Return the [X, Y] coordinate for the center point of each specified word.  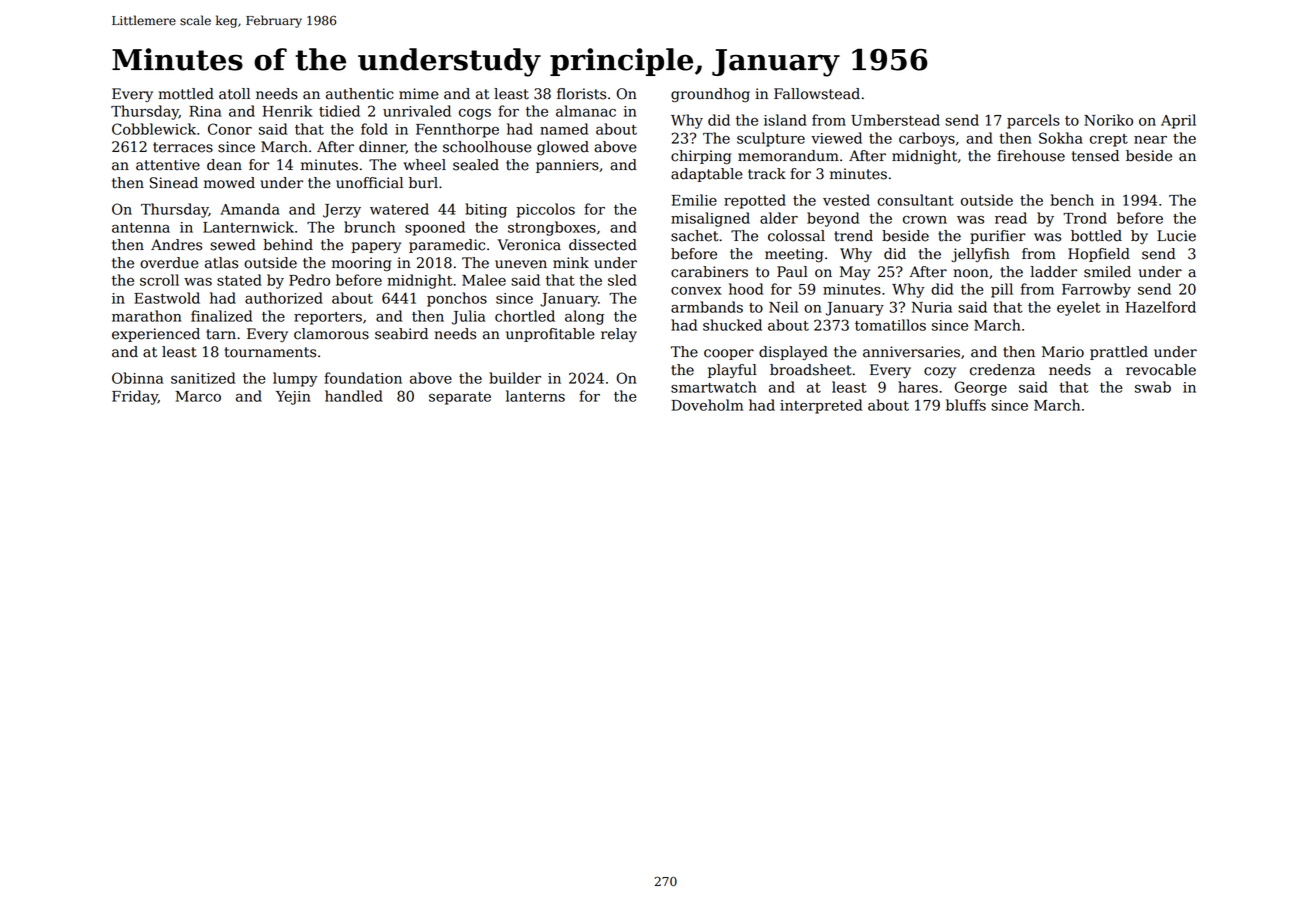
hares [918, 387]
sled [622, 280]
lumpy [295, 379]
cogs [475, 114]
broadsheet [811, 370]
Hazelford [1161, 307]
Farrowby [1096, 290]
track [767, 174]
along [584, 317]
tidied [339, 111]
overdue [169, 263]
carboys [927, 139]
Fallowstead [817, 94]
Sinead [174, 183]
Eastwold [167, 298]
